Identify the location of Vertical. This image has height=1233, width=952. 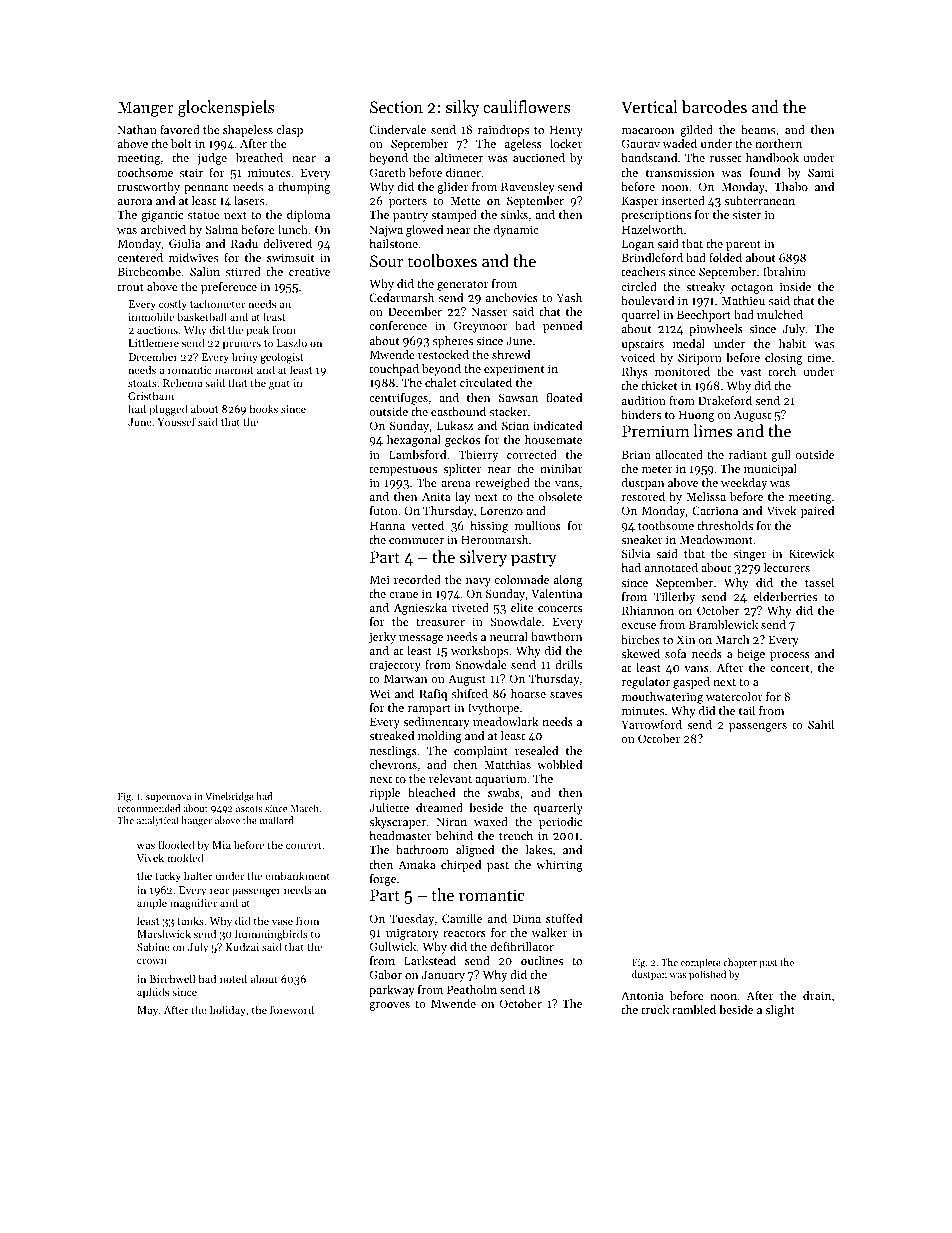
(649, 106).
